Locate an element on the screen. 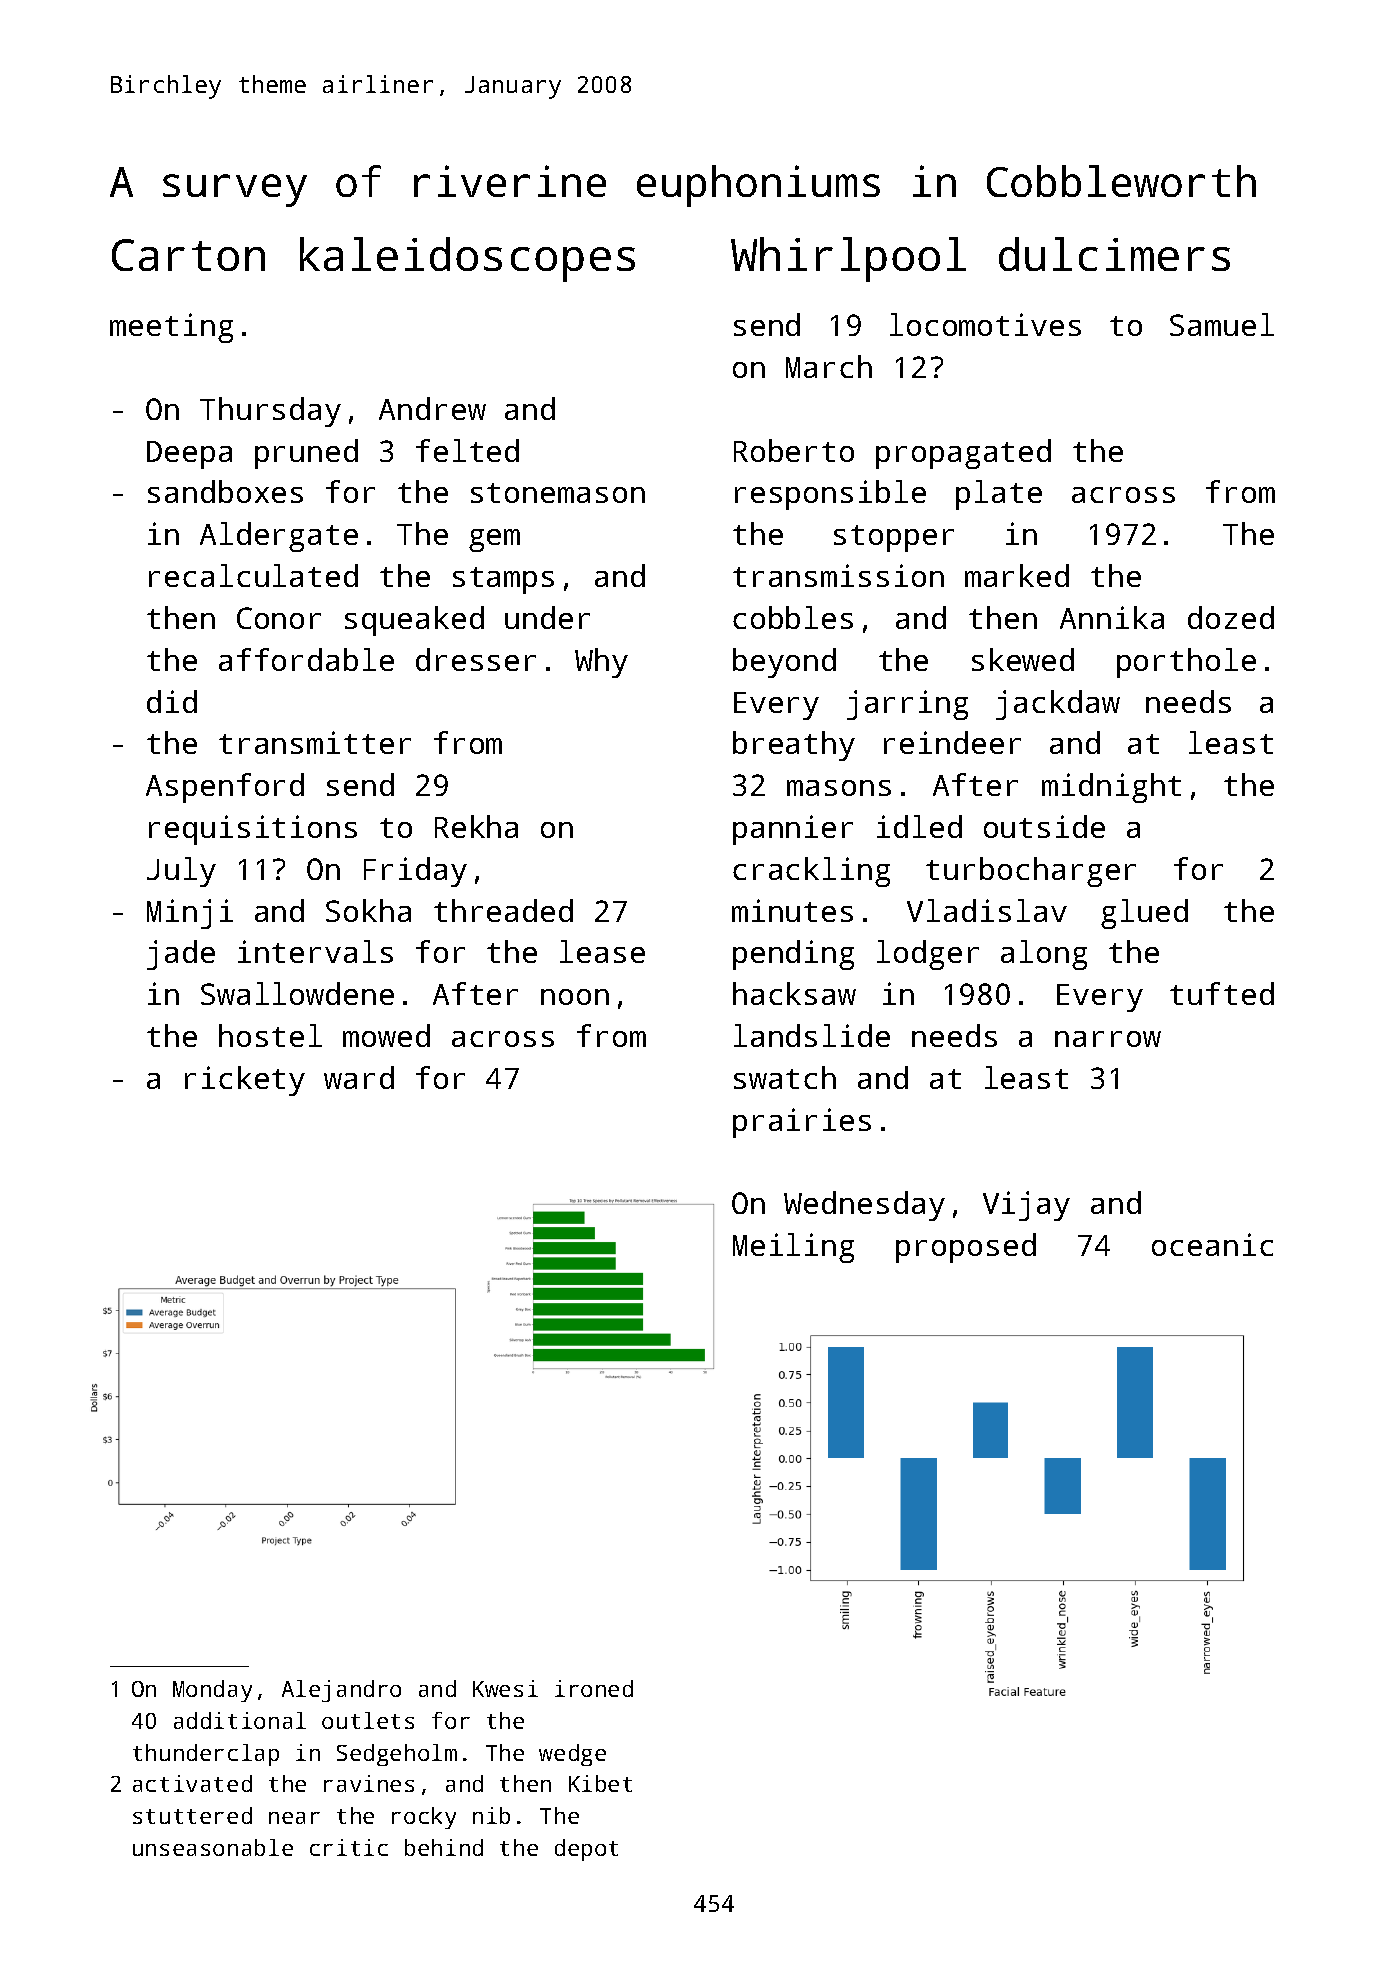  Carton is located at coordinates (188, 255).
